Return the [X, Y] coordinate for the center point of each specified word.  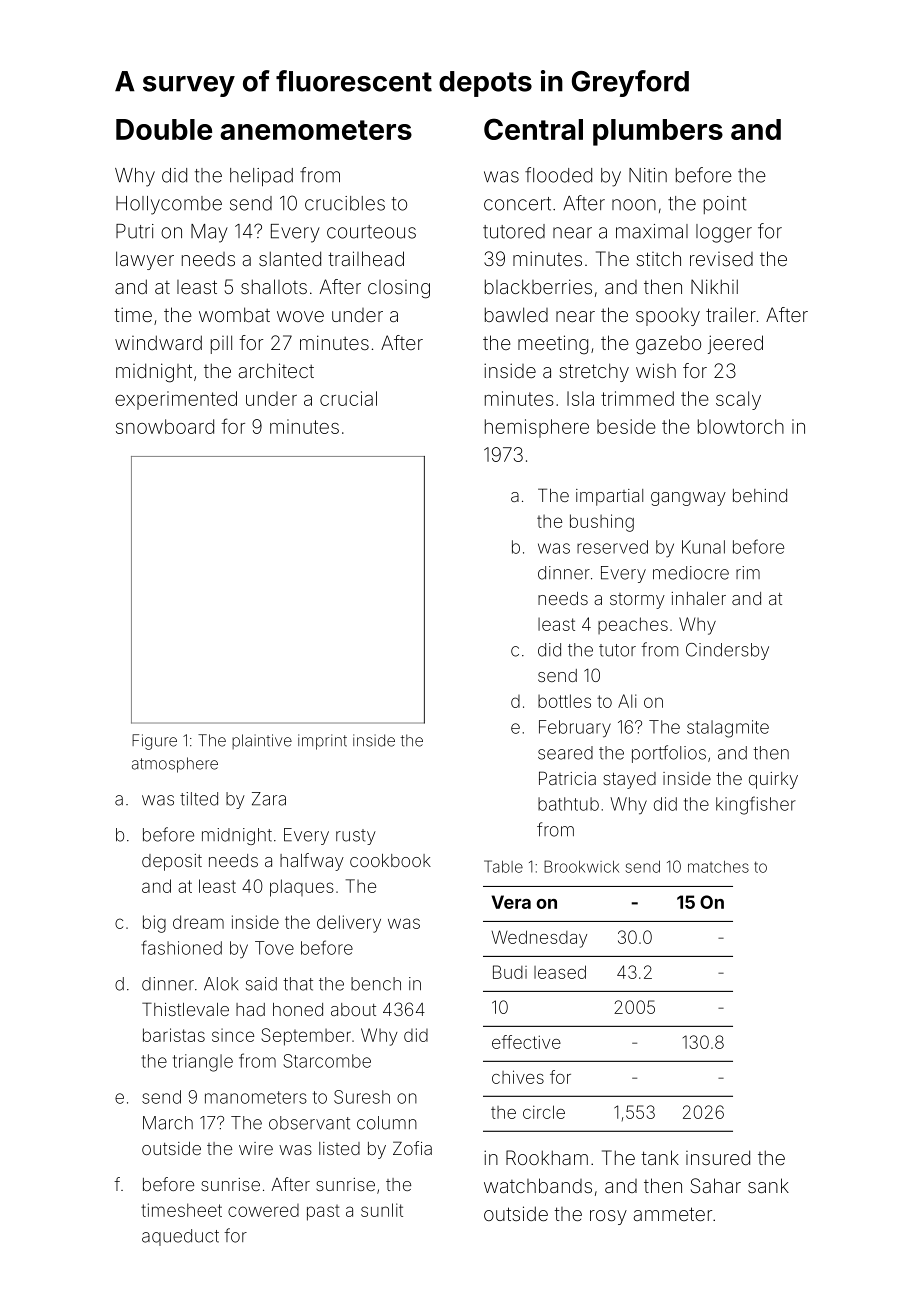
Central [533, 129]
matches [718, 867]
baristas [174, 1035]
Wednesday [539, 939]
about [353, 1009]
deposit [172, 862]
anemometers [316, 130]
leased [560, 972]
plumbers [658, 132]
